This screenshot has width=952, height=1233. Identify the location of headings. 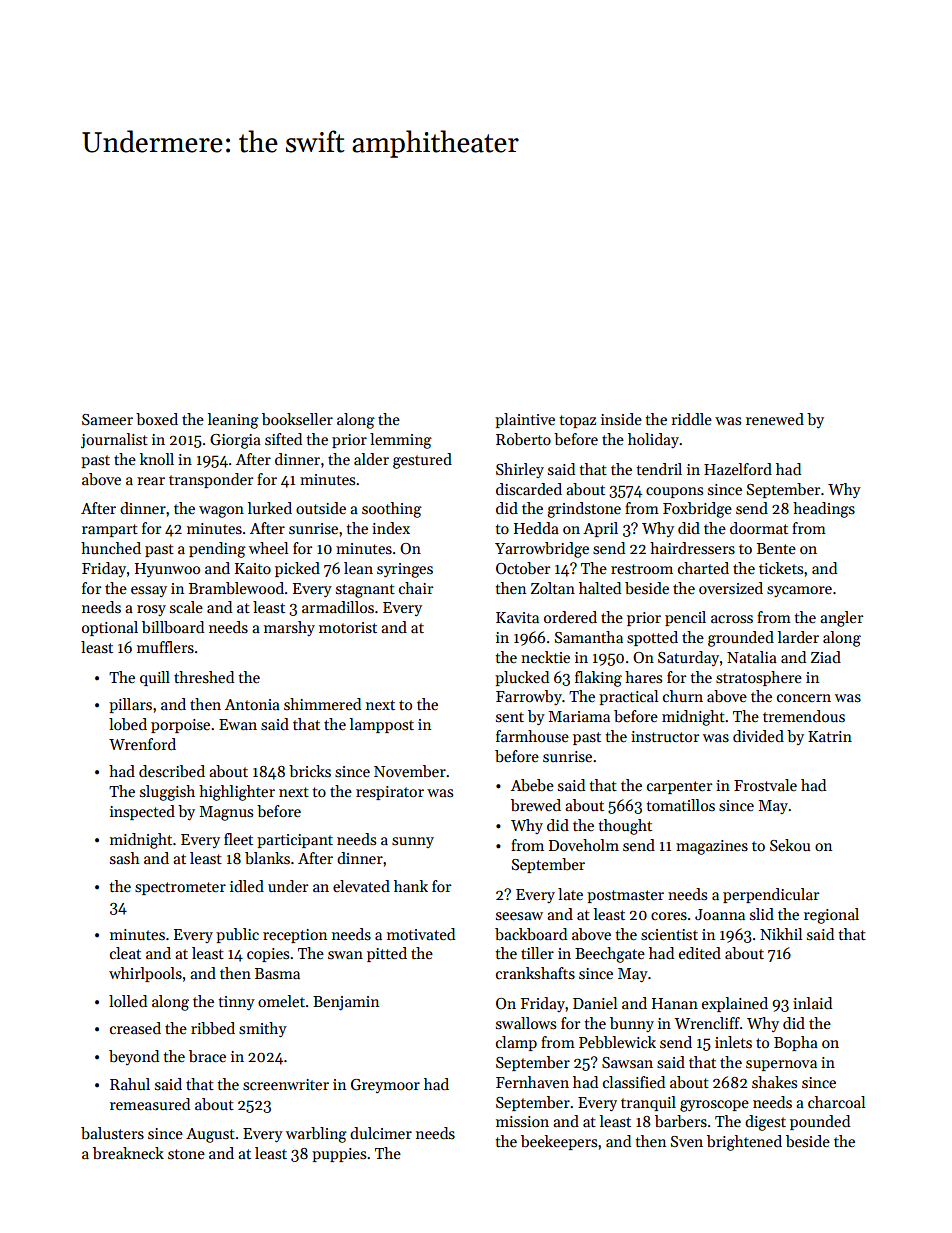
(824, 510).
